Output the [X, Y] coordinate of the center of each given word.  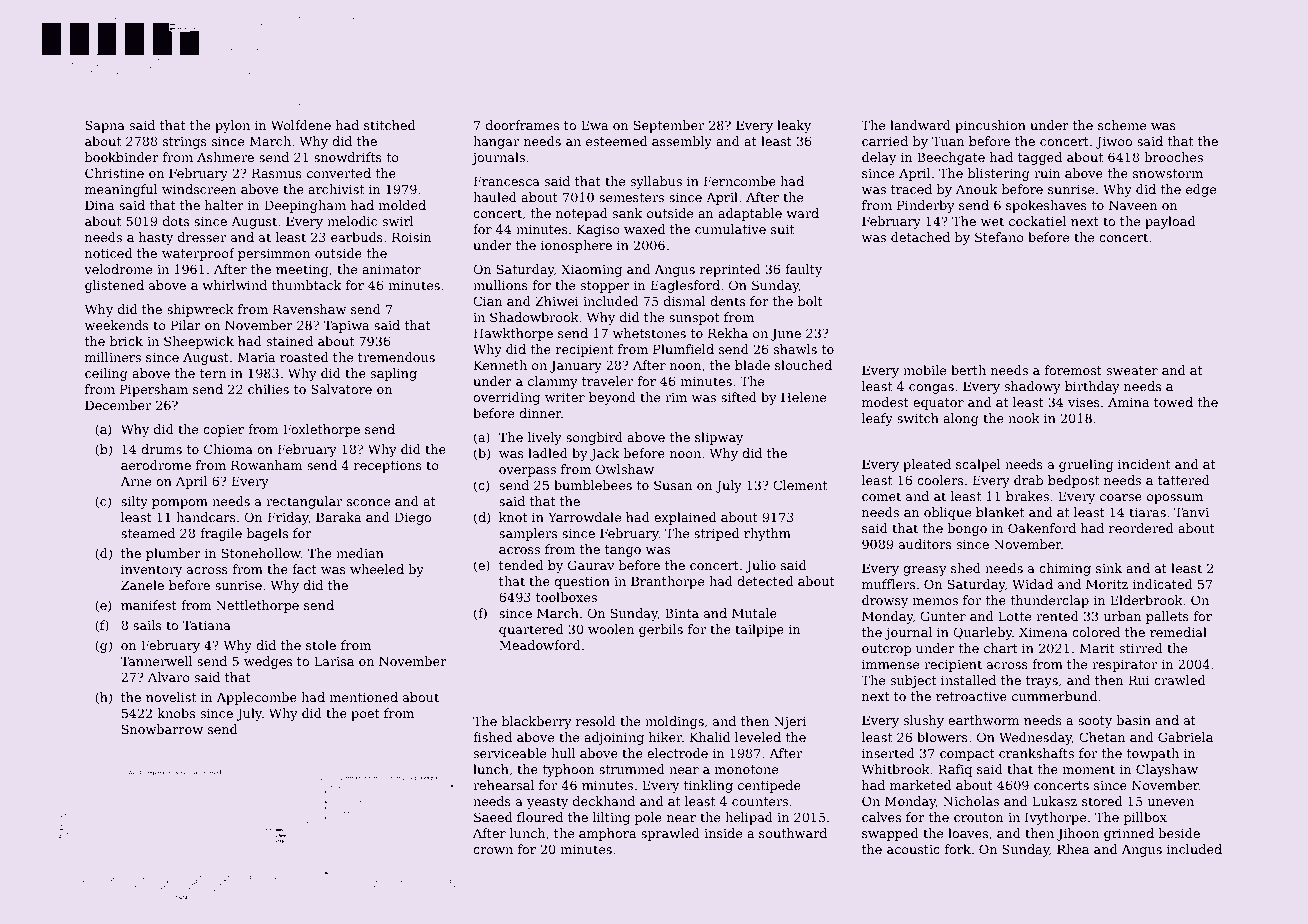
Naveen [1133, 205]
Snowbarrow [162, 729]
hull [563, 753]
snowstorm [1168, 173]
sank [627, 213]
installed [968, 680]
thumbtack [306, 285]
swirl [398, 221]
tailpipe [759, 630]
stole [321, 645]
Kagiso [598, 230]
